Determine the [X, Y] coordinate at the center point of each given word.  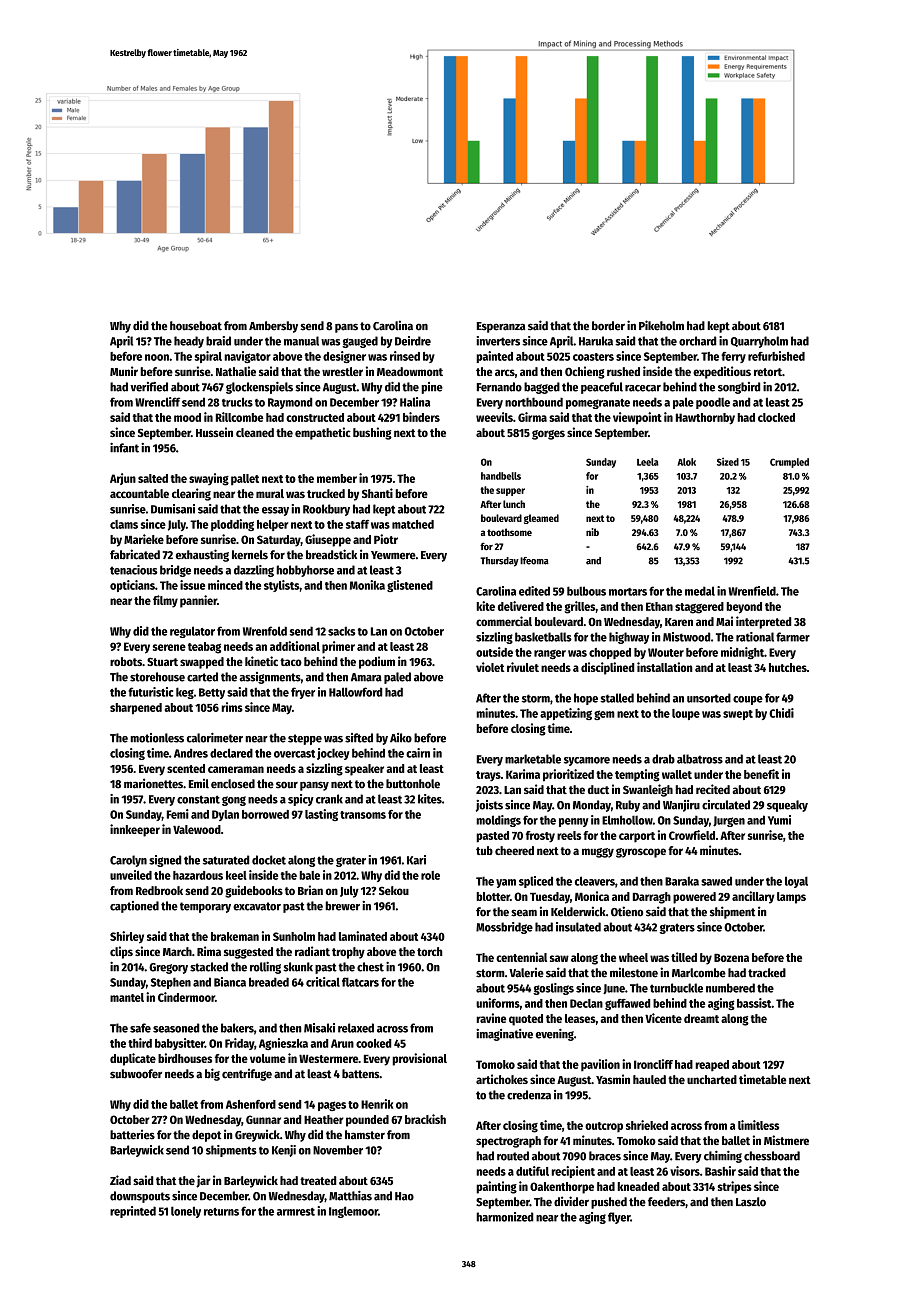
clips [121, 952]
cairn [418, 753]
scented [186, 768]
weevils [494, 417]
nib [592, 532]
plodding [232, 525]
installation [665, 667]
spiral [208, 357]
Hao [404, 1196]
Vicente [663, 1018]
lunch [514, 504]
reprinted [133, 1212]
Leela [648, 462]
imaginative [504, 1035]
